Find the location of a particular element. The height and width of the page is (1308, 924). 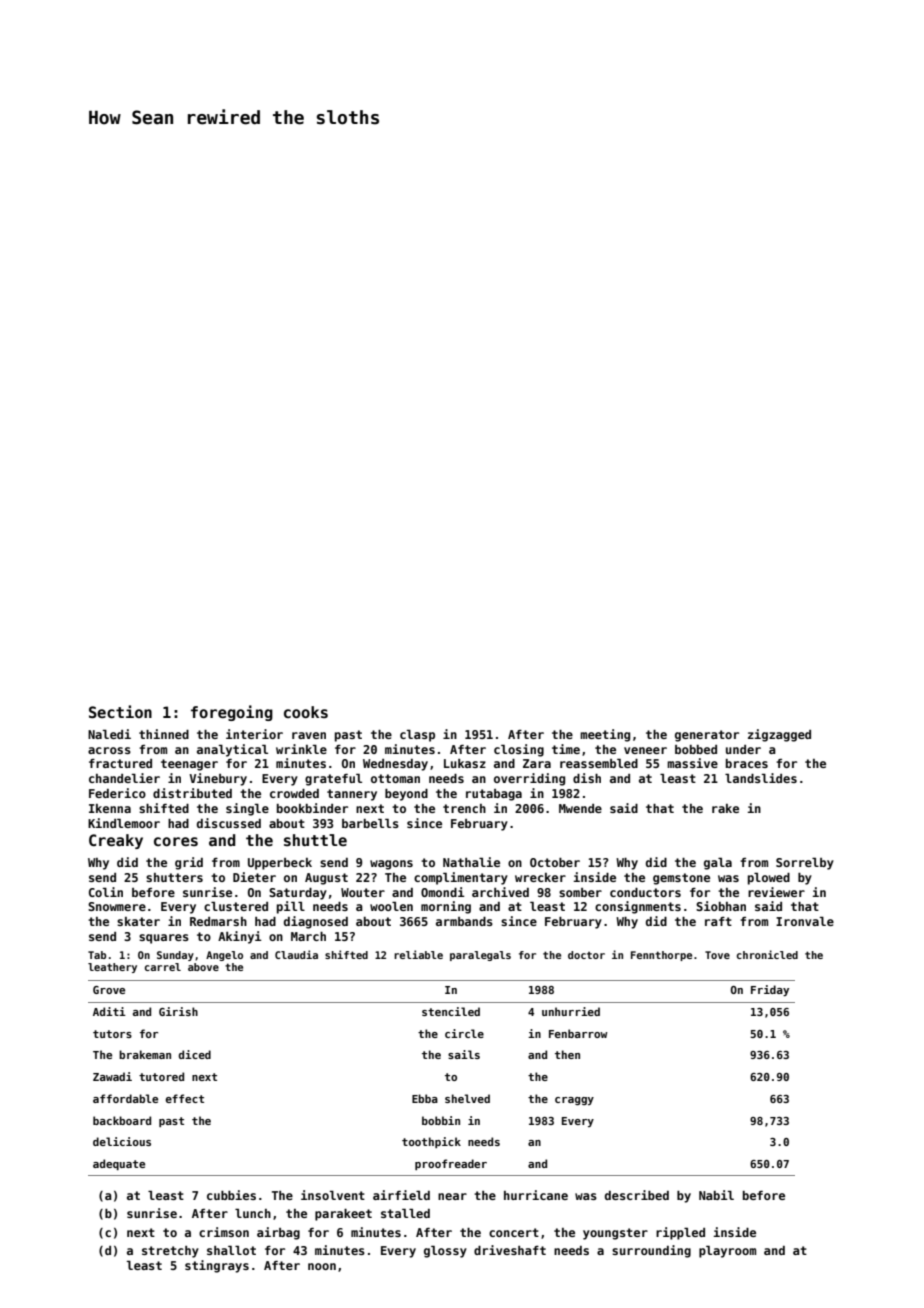

carrel is located at coordinates (163, 967).
